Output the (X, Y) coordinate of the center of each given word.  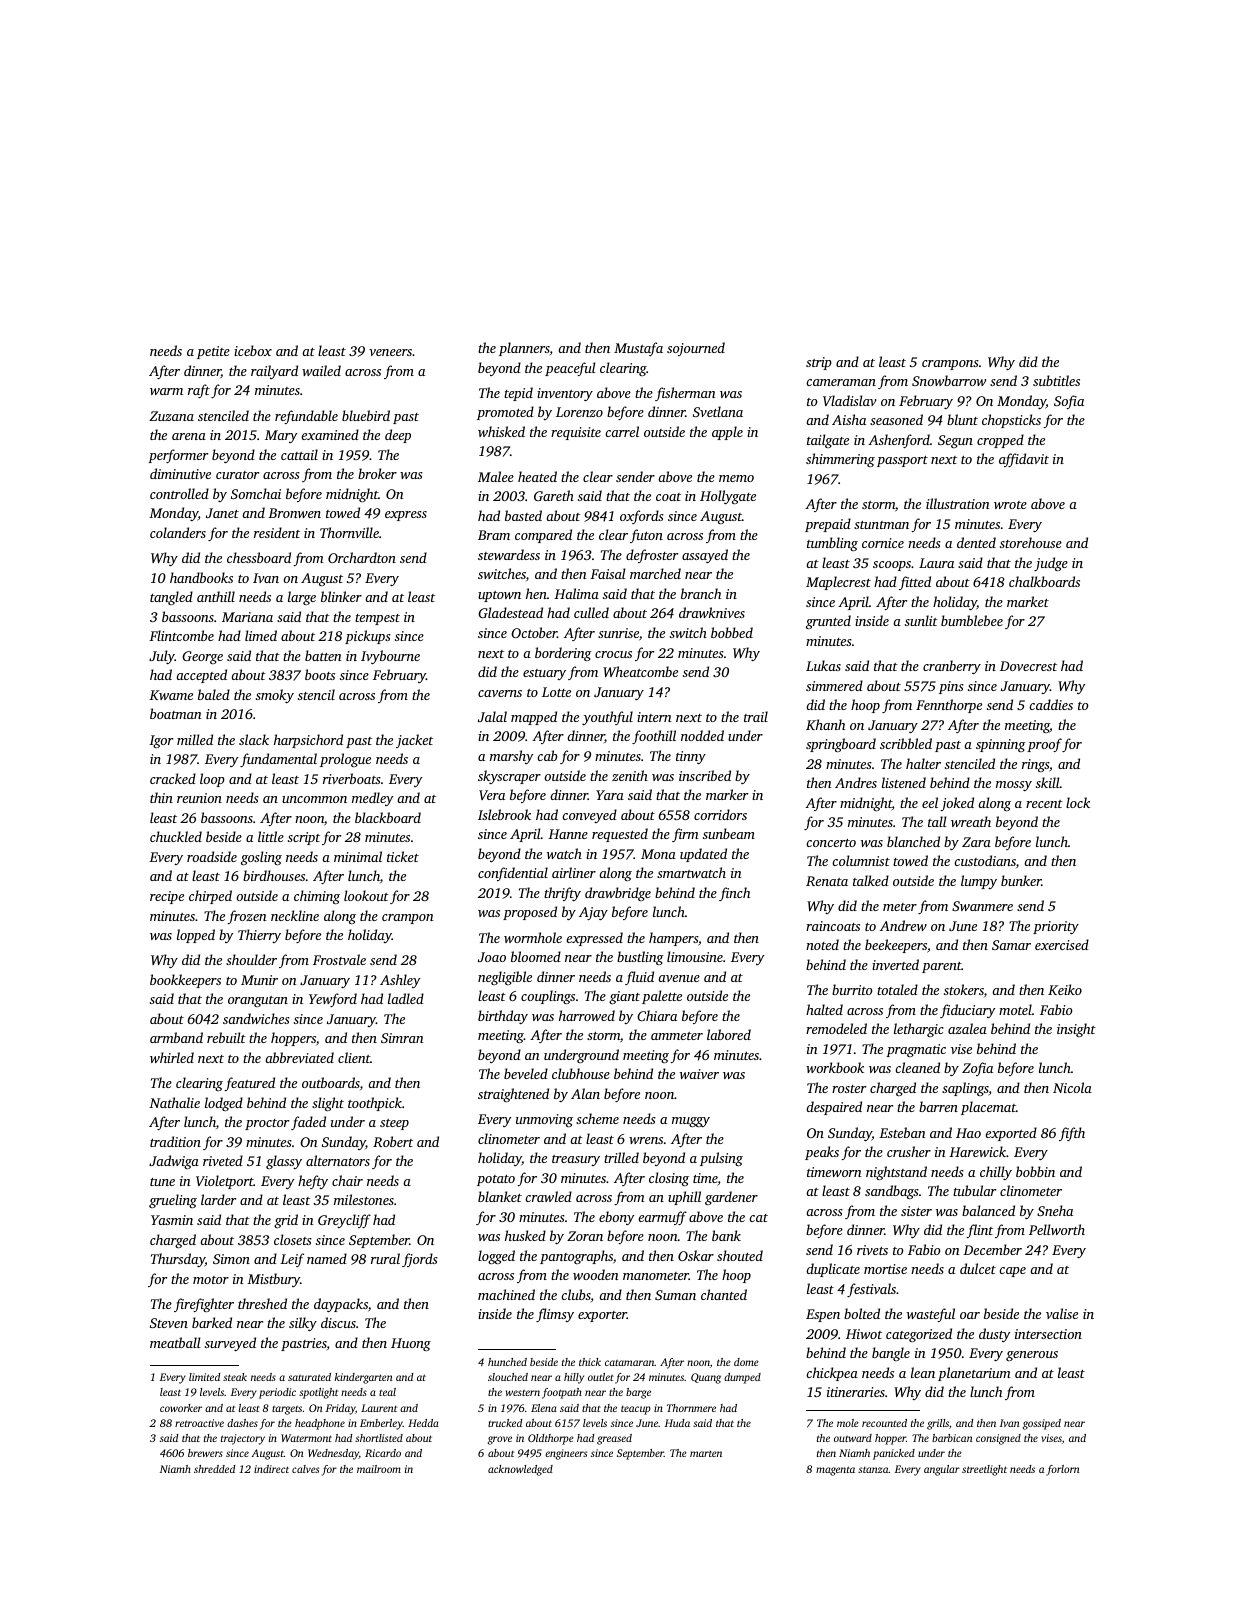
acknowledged (520, 1470)
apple (727, 433)
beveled (526, 1073)
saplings (965, 1089)
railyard (274, 372)
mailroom (379, 1469)
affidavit (1024, 460)
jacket (414, 741)
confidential (513, 874)
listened (904, 782)
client (354, 1057)
